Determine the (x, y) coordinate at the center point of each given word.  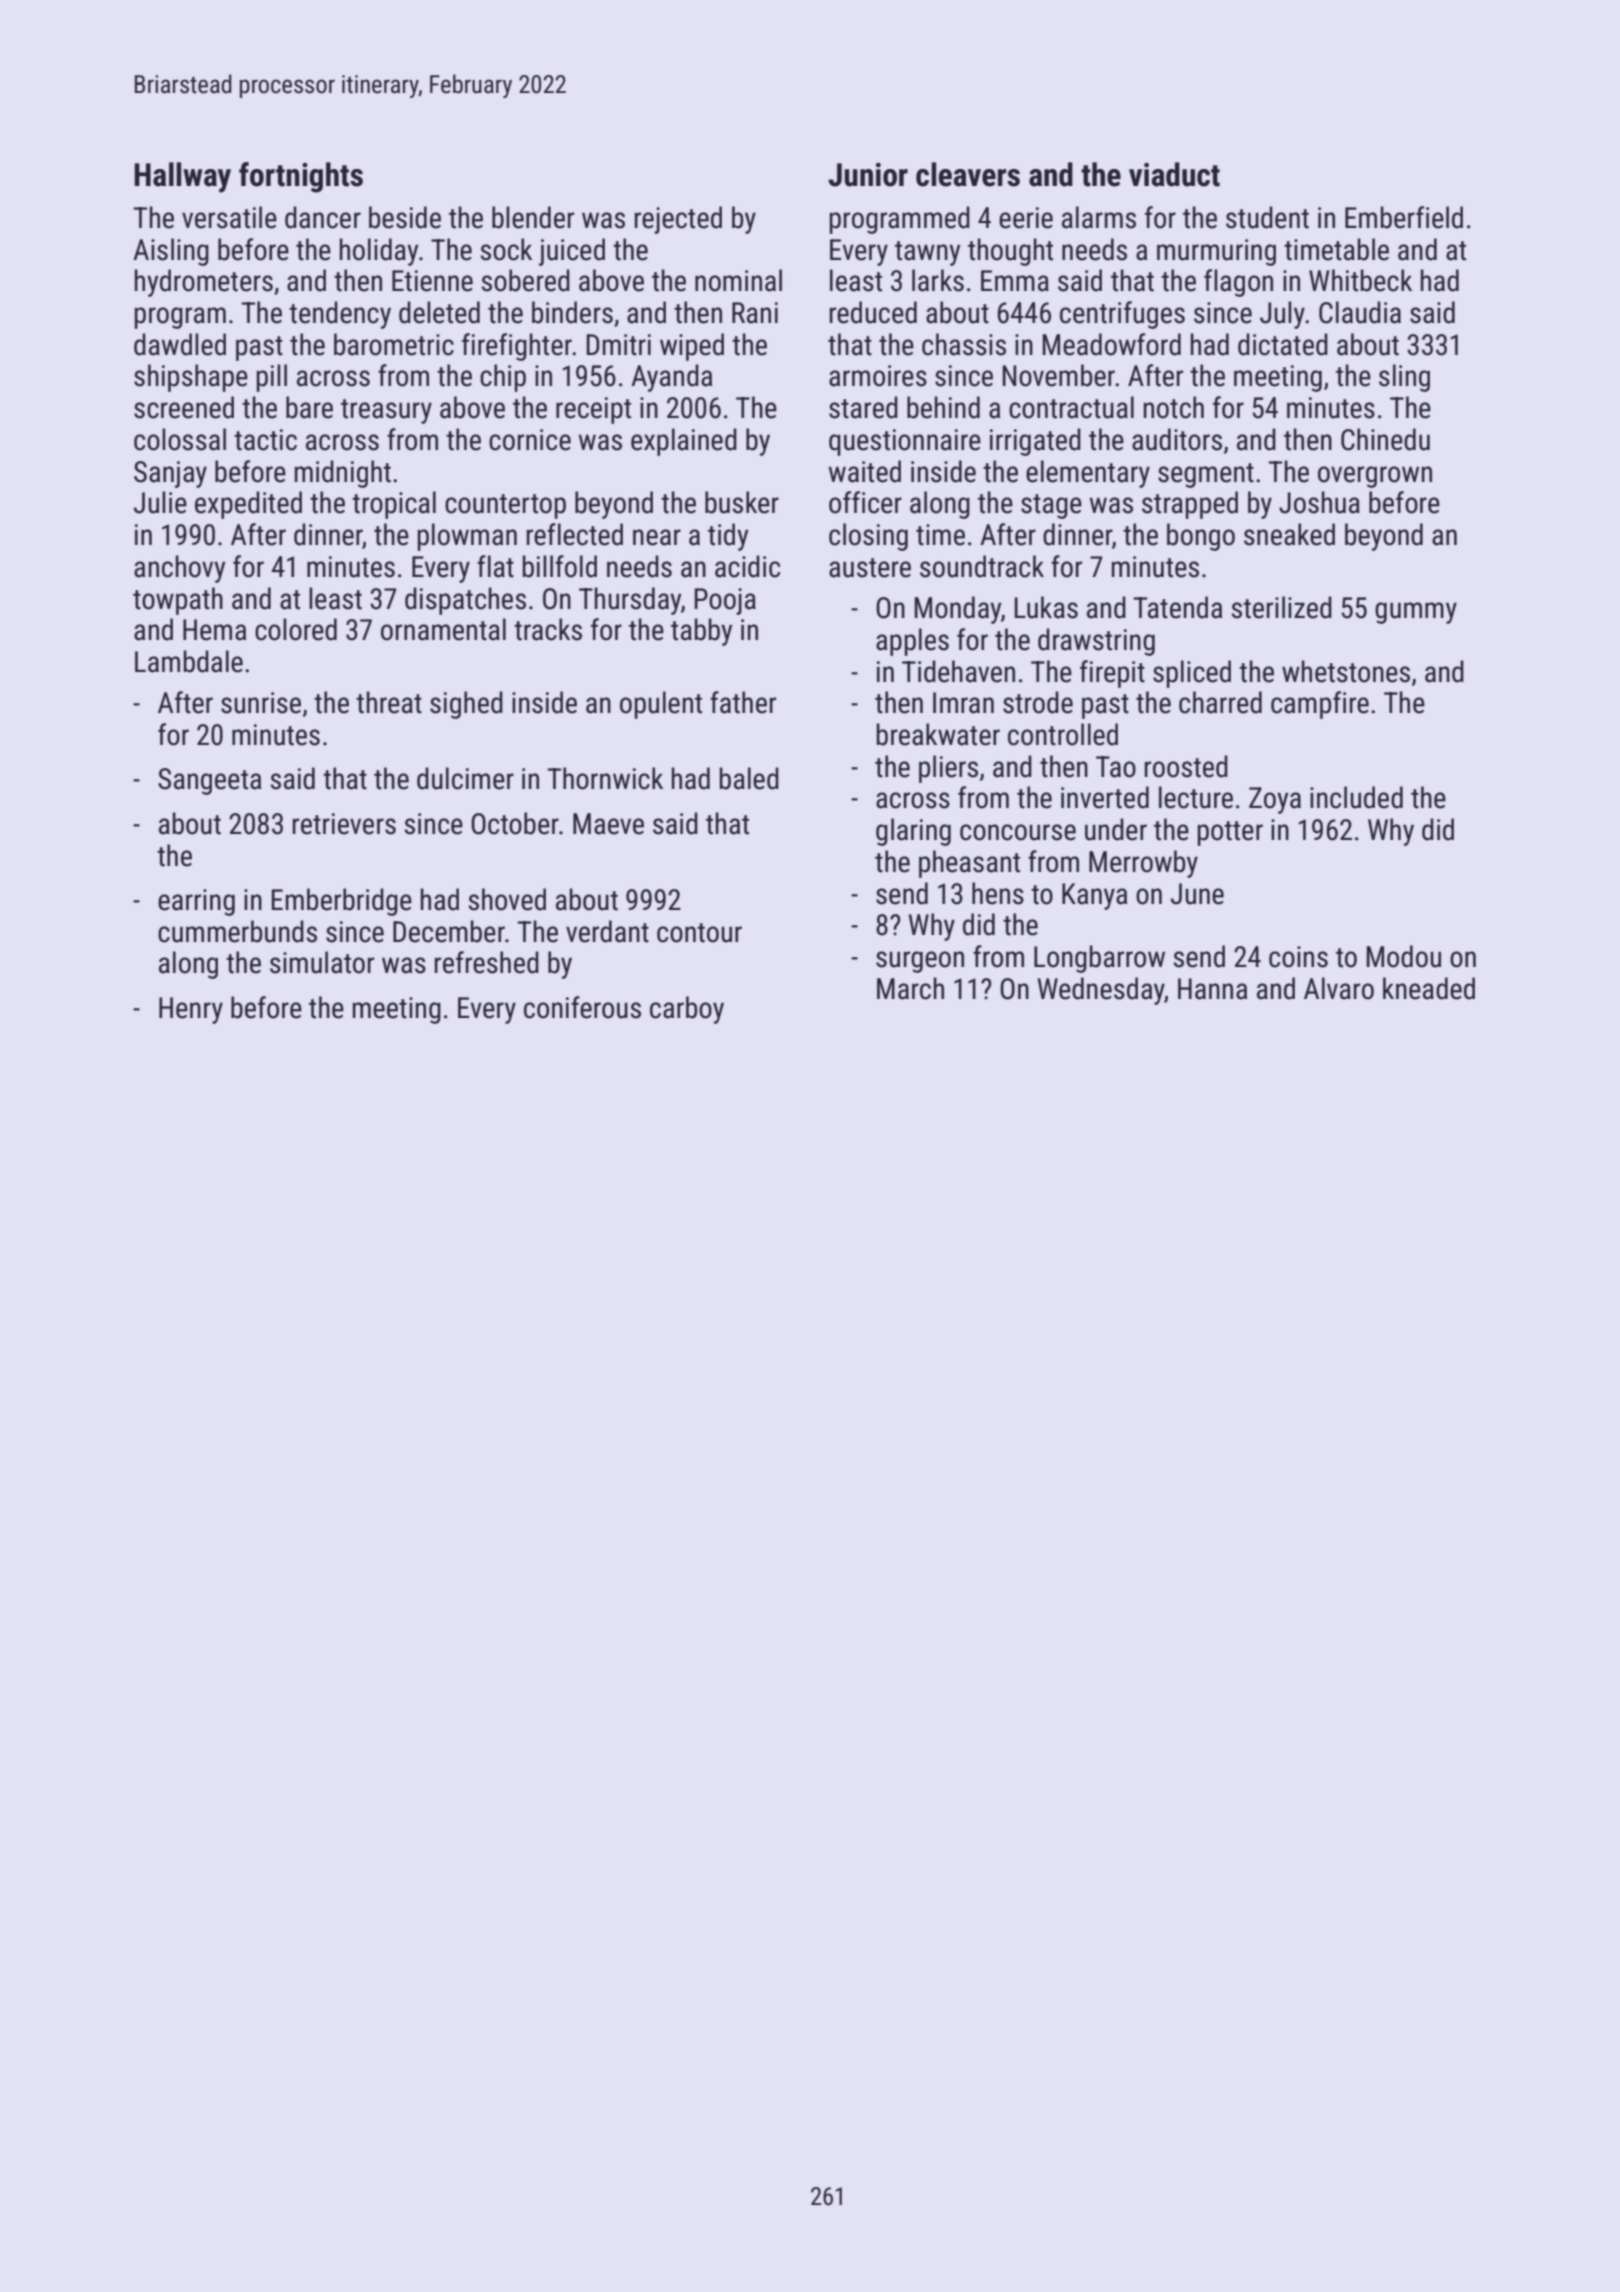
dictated (1283, 344)
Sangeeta (209, 781)
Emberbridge (341, 902)
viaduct (1174, 174)
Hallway (182, 177)
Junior (868, 174)
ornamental (443, 629)
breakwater (938, 734)
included (1356, 797)
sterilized (1281, 607)
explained (684, 442)
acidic (747, 566)
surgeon (920, 962)
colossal (180, 439)
